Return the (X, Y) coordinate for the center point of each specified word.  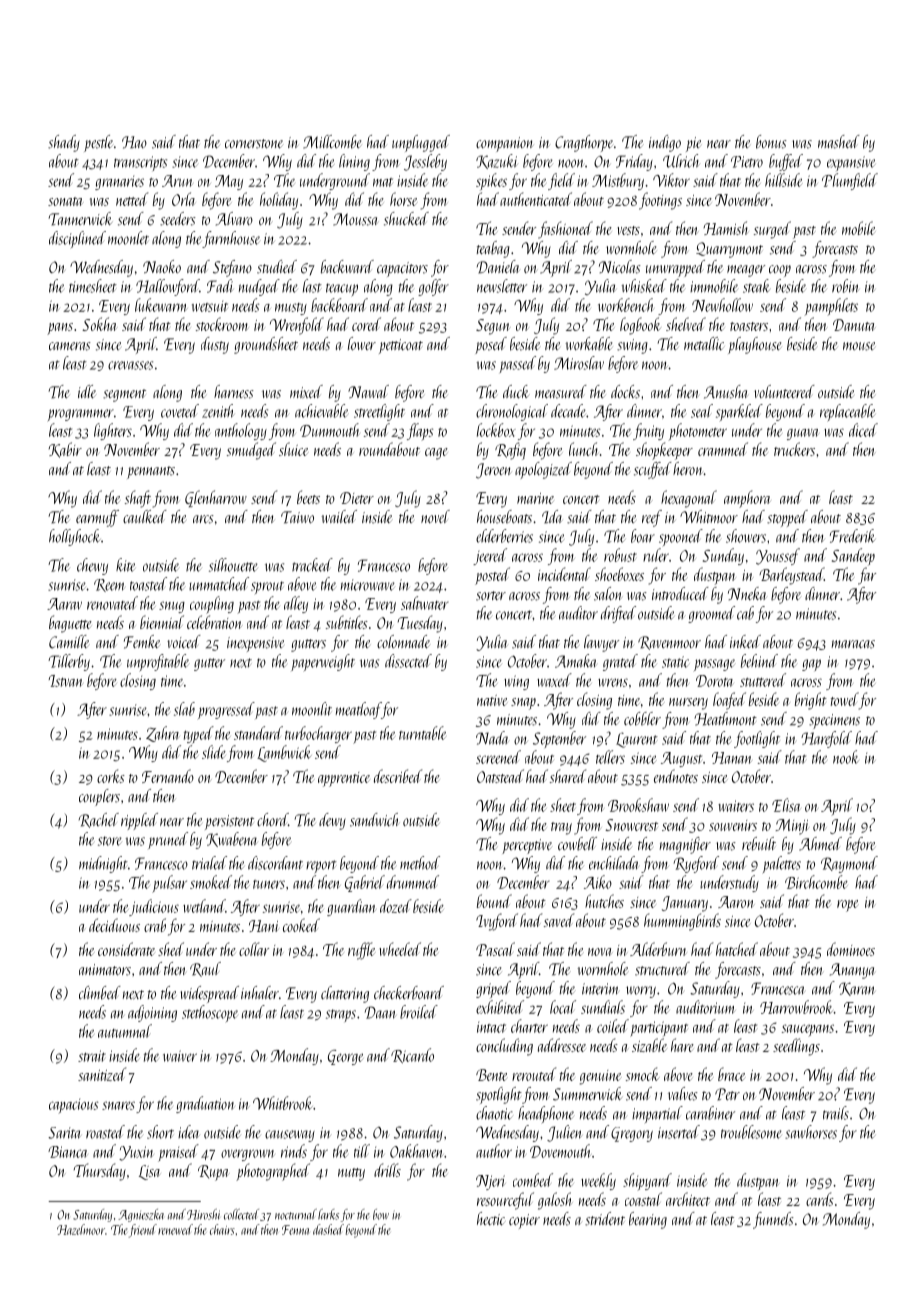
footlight (757, 739)
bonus (771, 142)
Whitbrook (283, 1103)
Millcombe (332, 142)
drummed (413, 882)
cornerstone (254, 144)
